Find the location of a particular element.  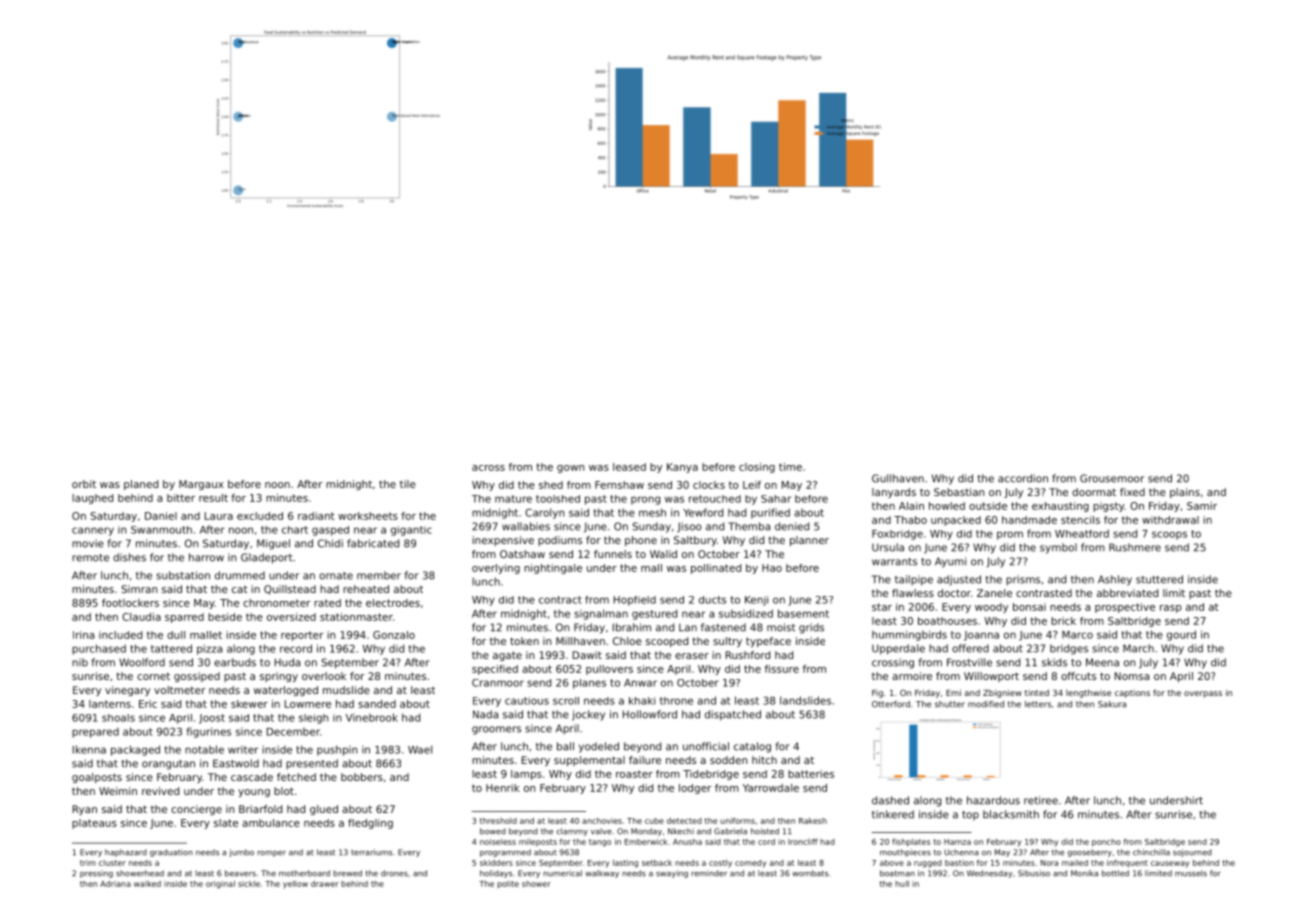

haphazard is located at coordinates (126, 853).
